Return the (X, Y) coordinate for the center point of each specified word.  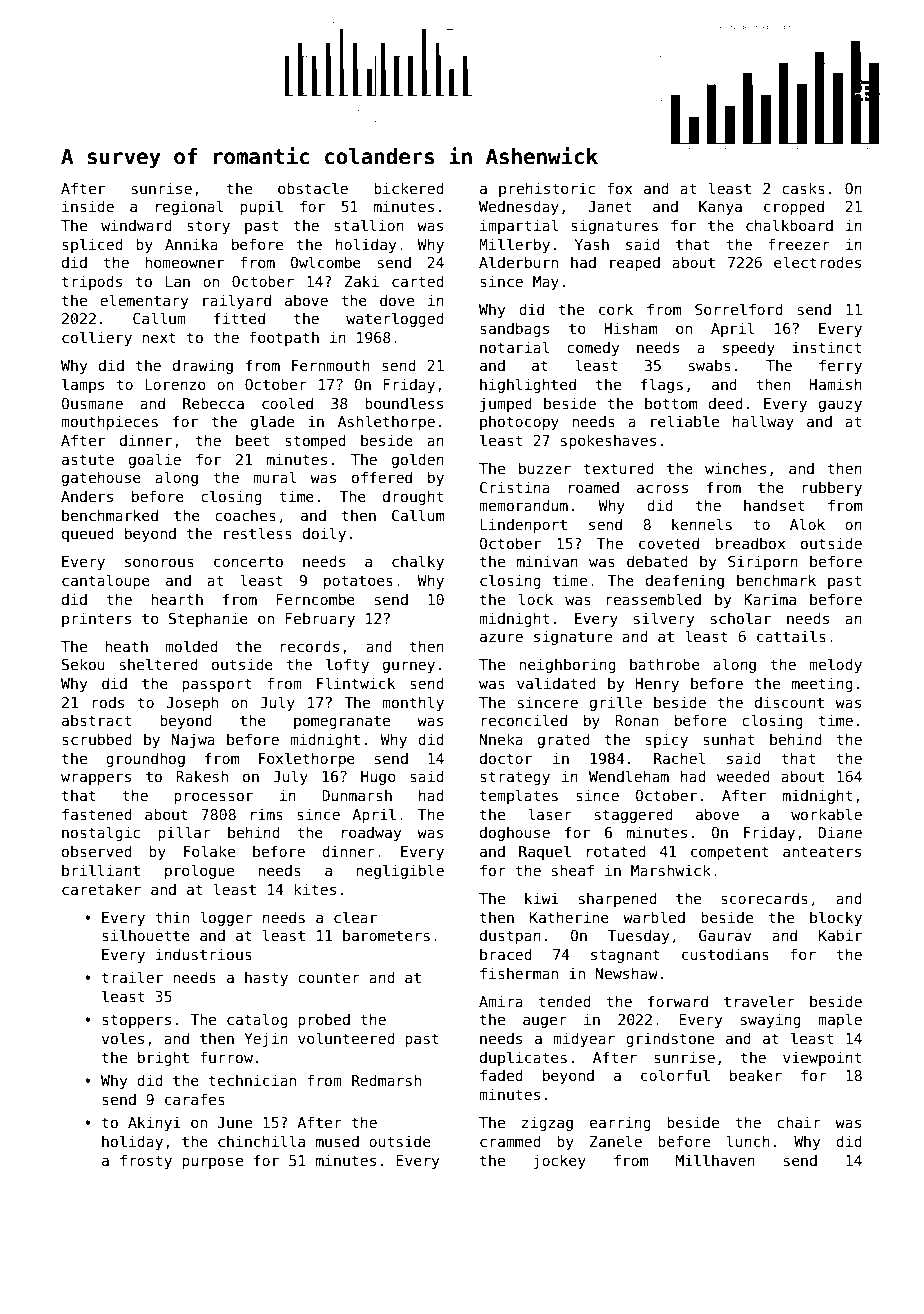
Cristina (515, 487)
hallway (763, 422)
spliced (92, 245)
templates (519, 796)
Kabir (840, 935)
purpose (212, 1163)
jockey (560, 1161)
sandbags (514, 329)
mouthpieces (109, 422)
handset (774, 505)
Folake (209, 851)
